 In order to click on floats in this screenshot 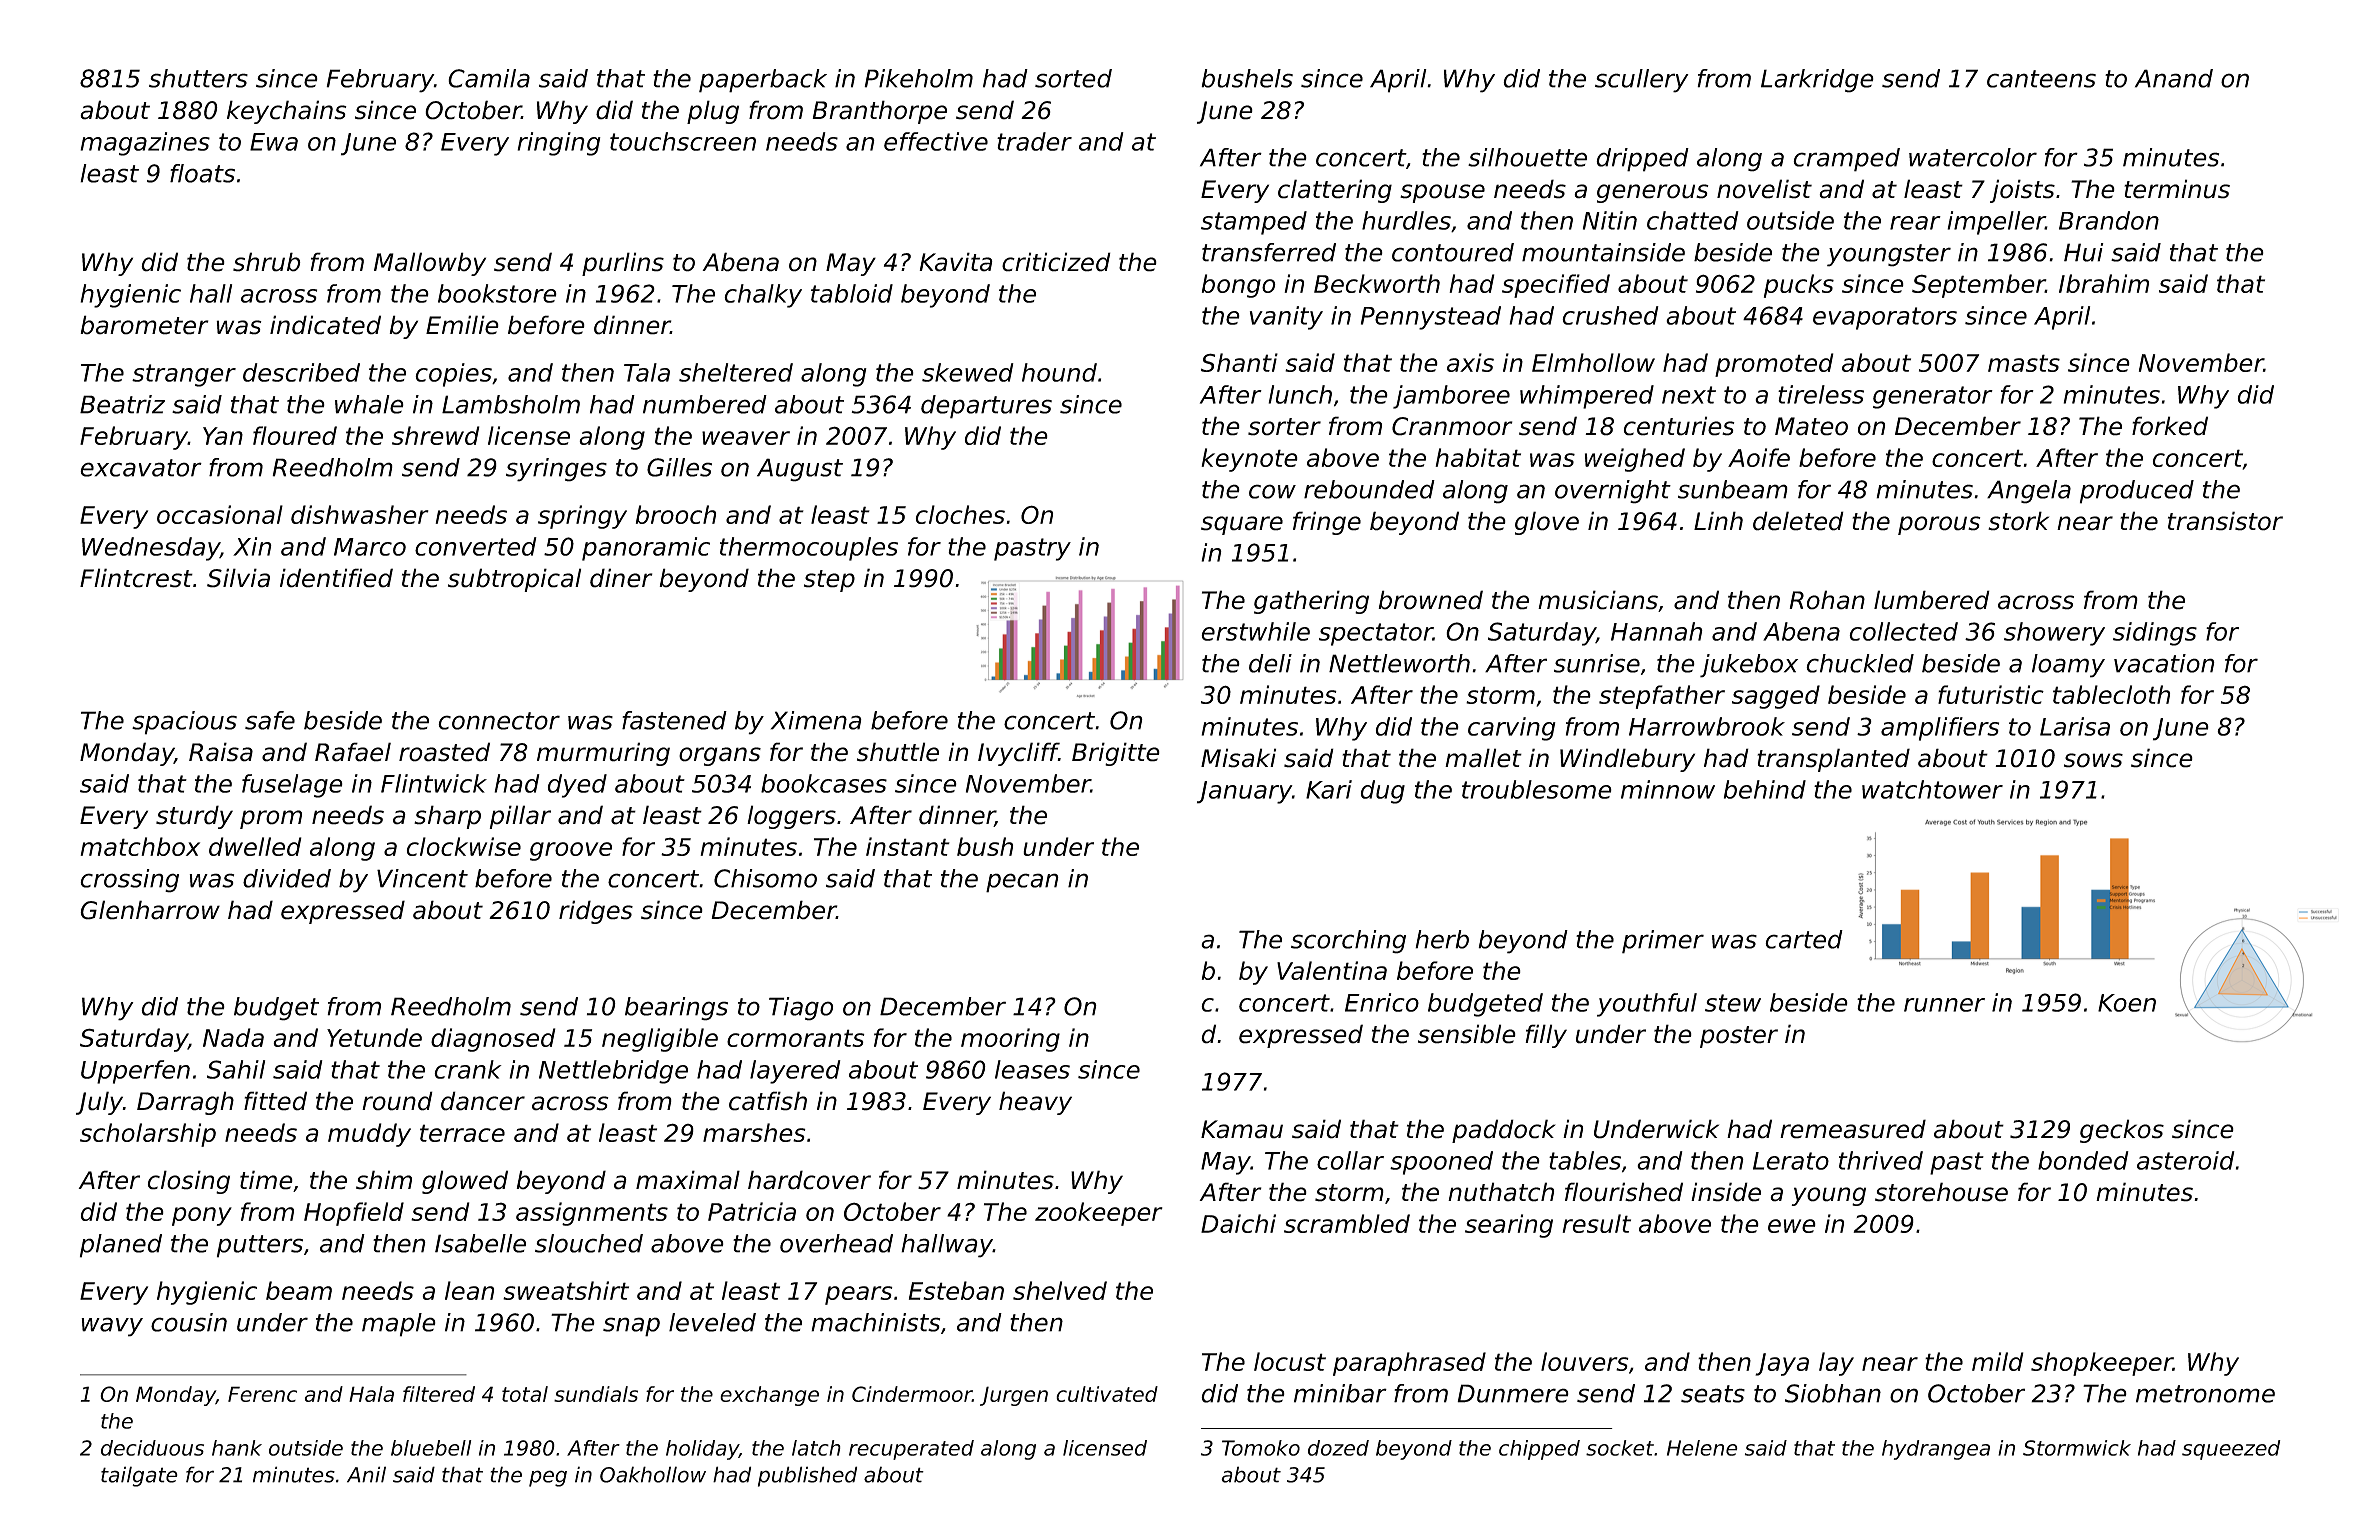, I will do `click(202, 173)`.
